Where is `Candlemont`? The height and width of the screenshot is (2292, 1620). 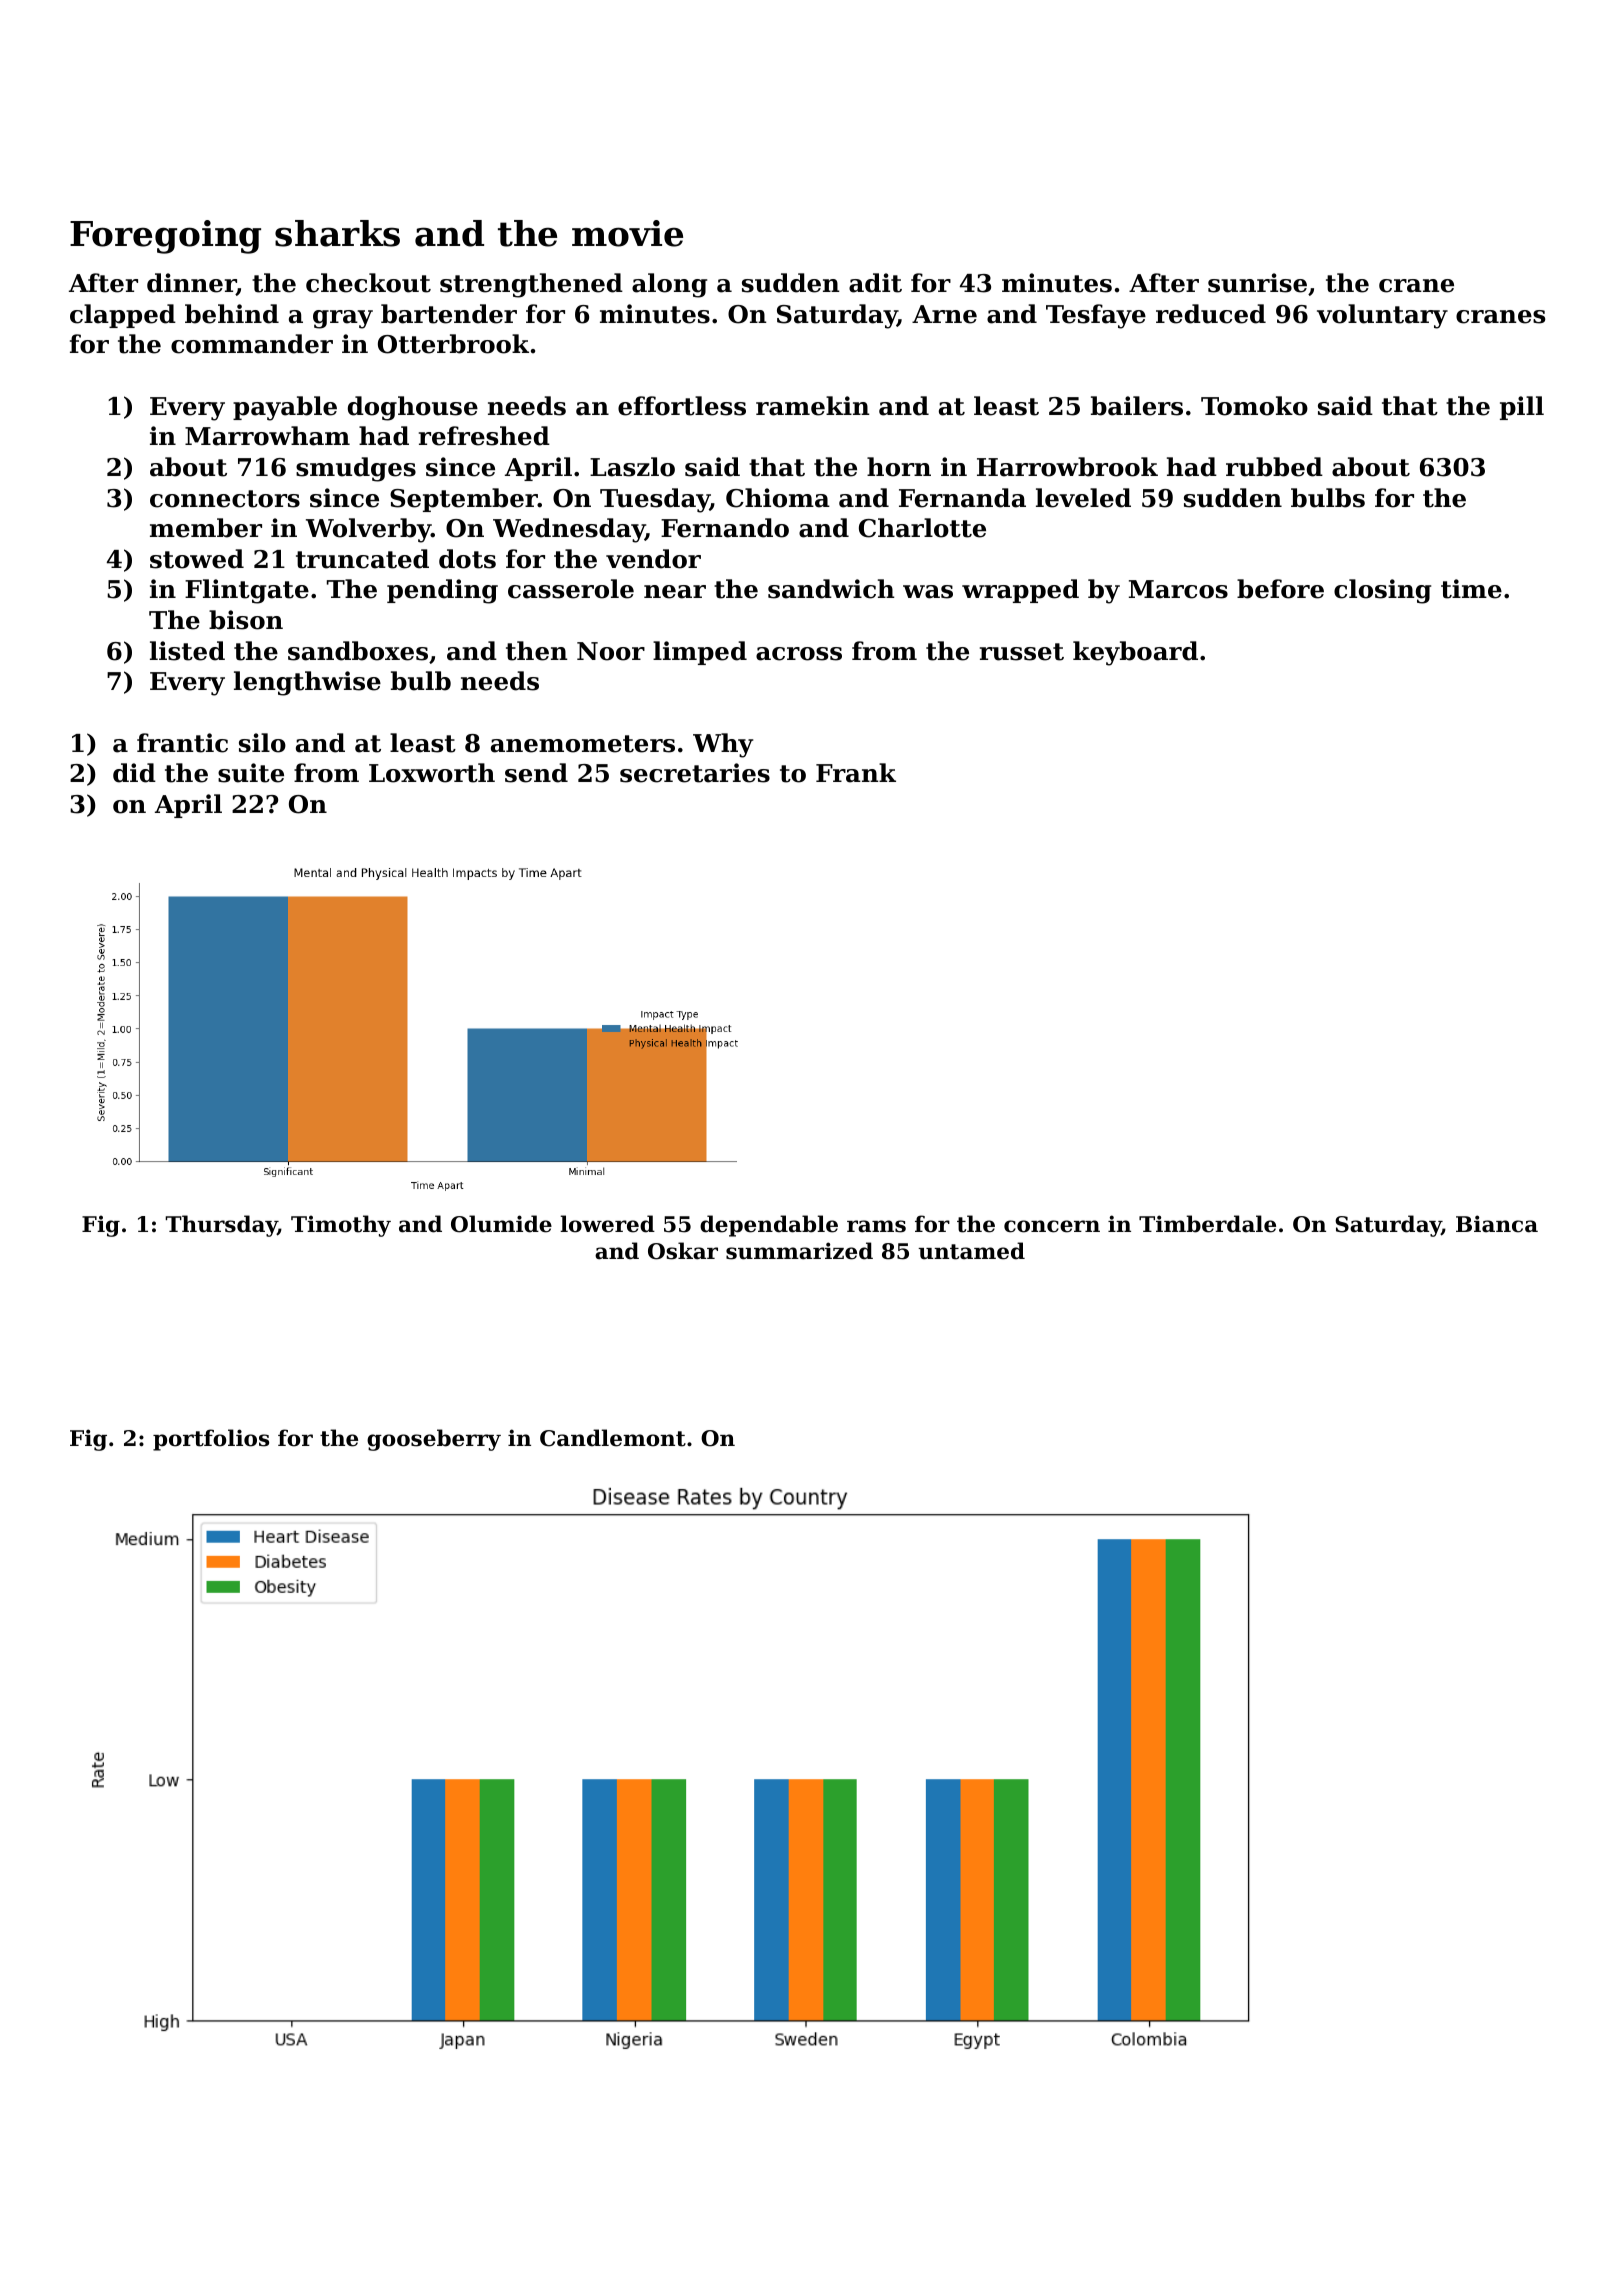
Candlemont is located at coordinates (613, 1438).
